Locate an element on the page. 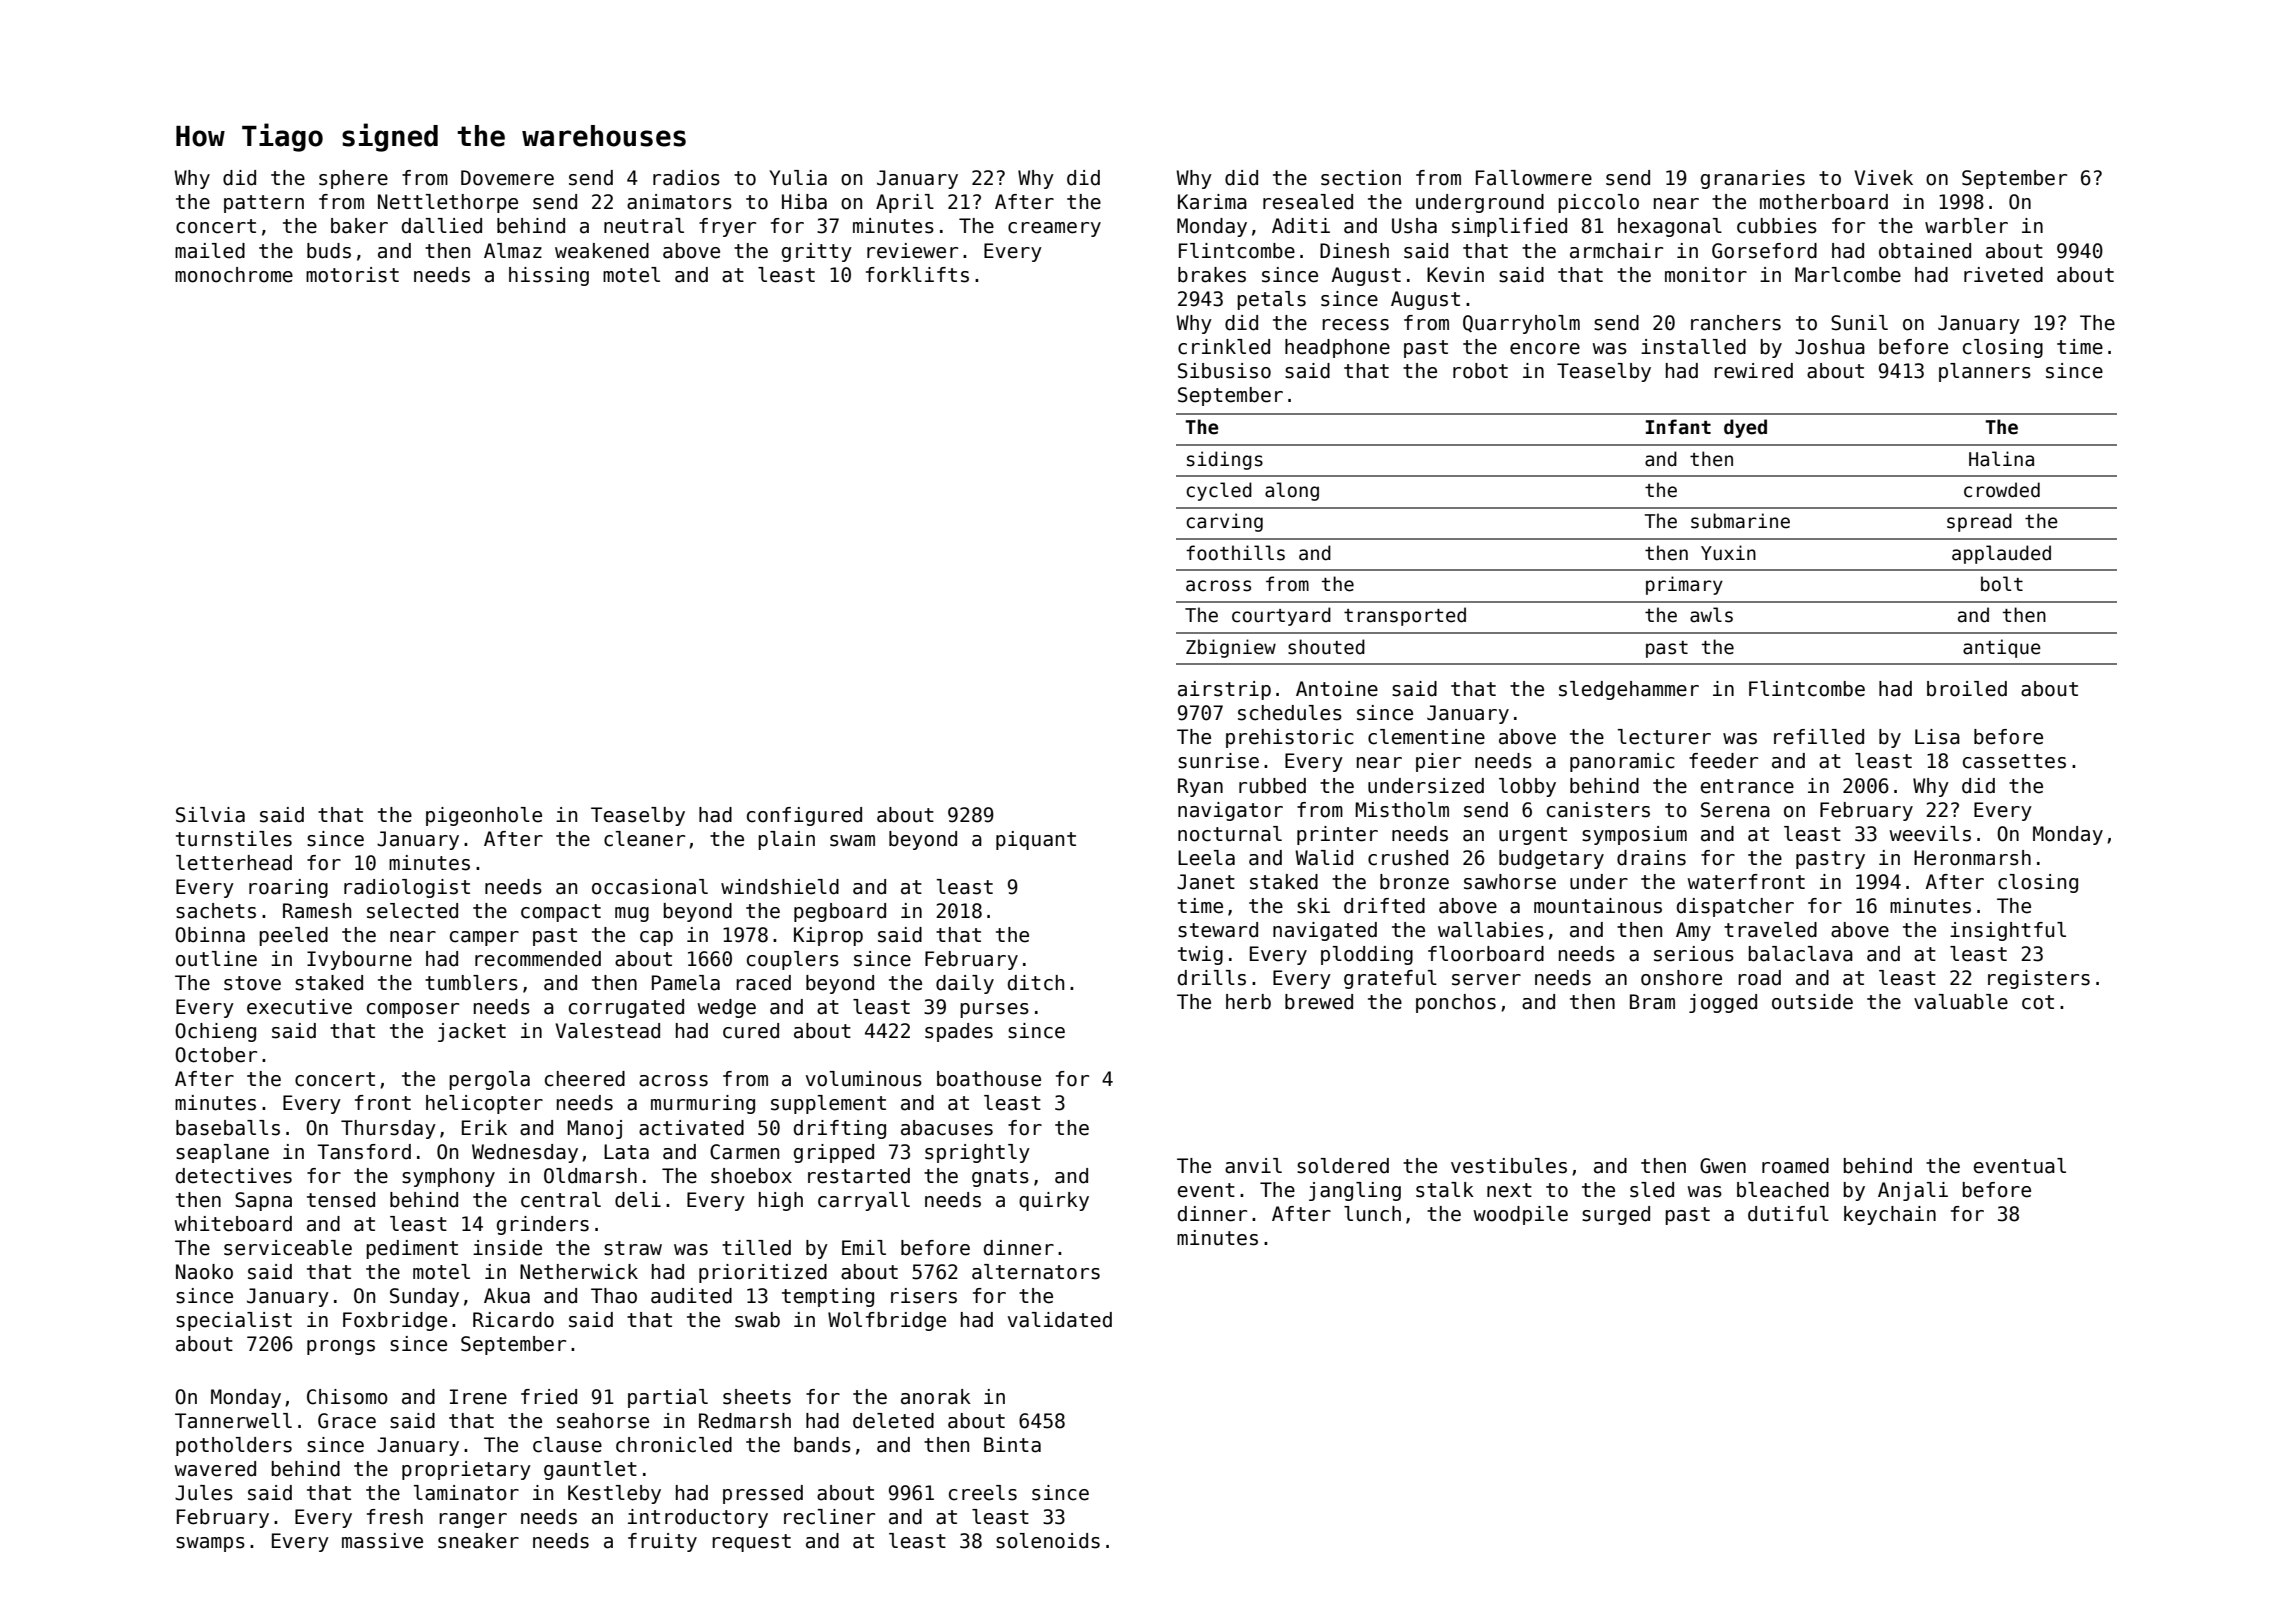  broiled is located at coordinates (1967, 689).
